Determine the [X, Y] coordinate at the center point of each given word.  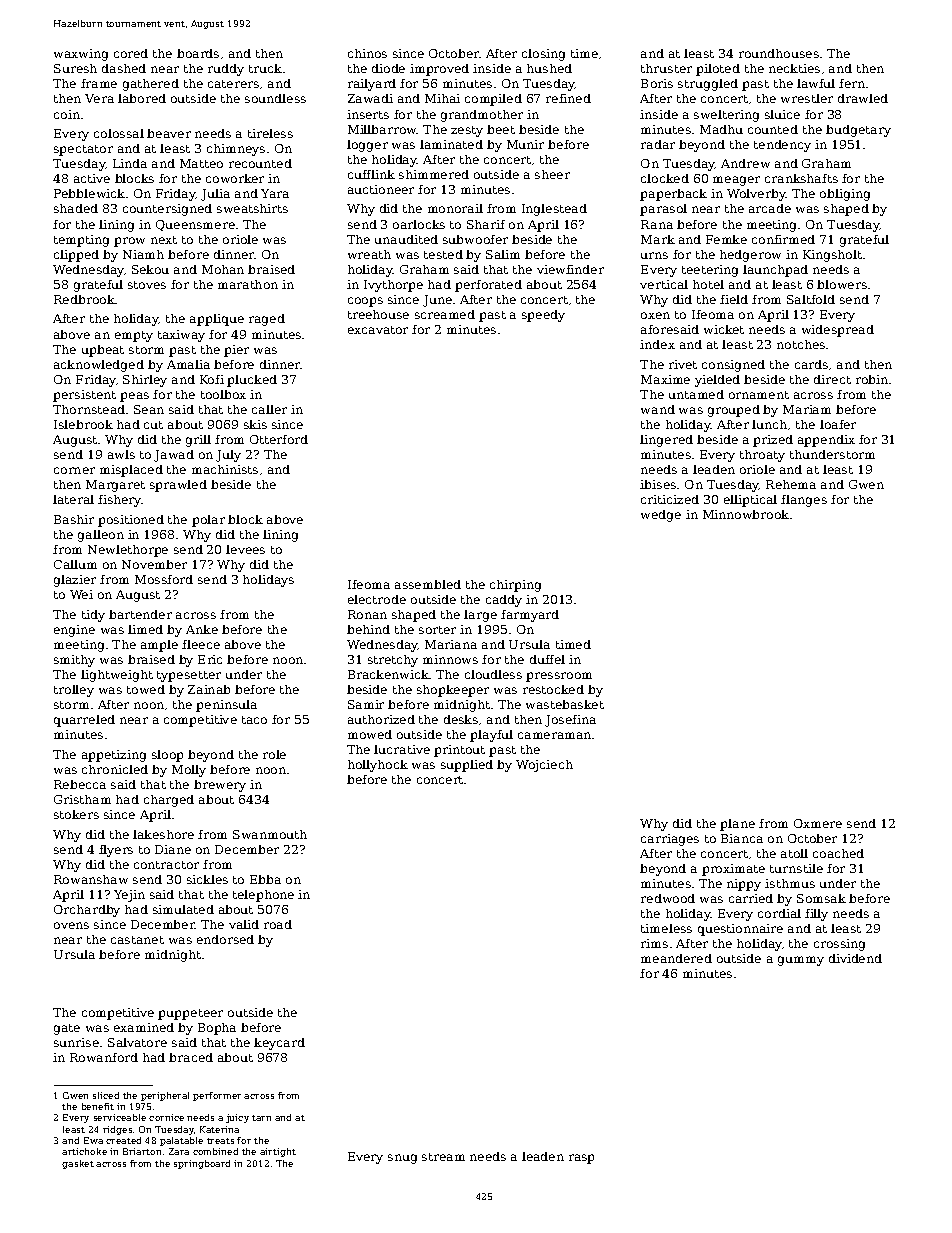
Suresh [75, 68]
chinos [367, 53]
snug [402, 1159]
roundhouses [779, 53]
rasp [581, 1159]
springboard [202, 1164]
